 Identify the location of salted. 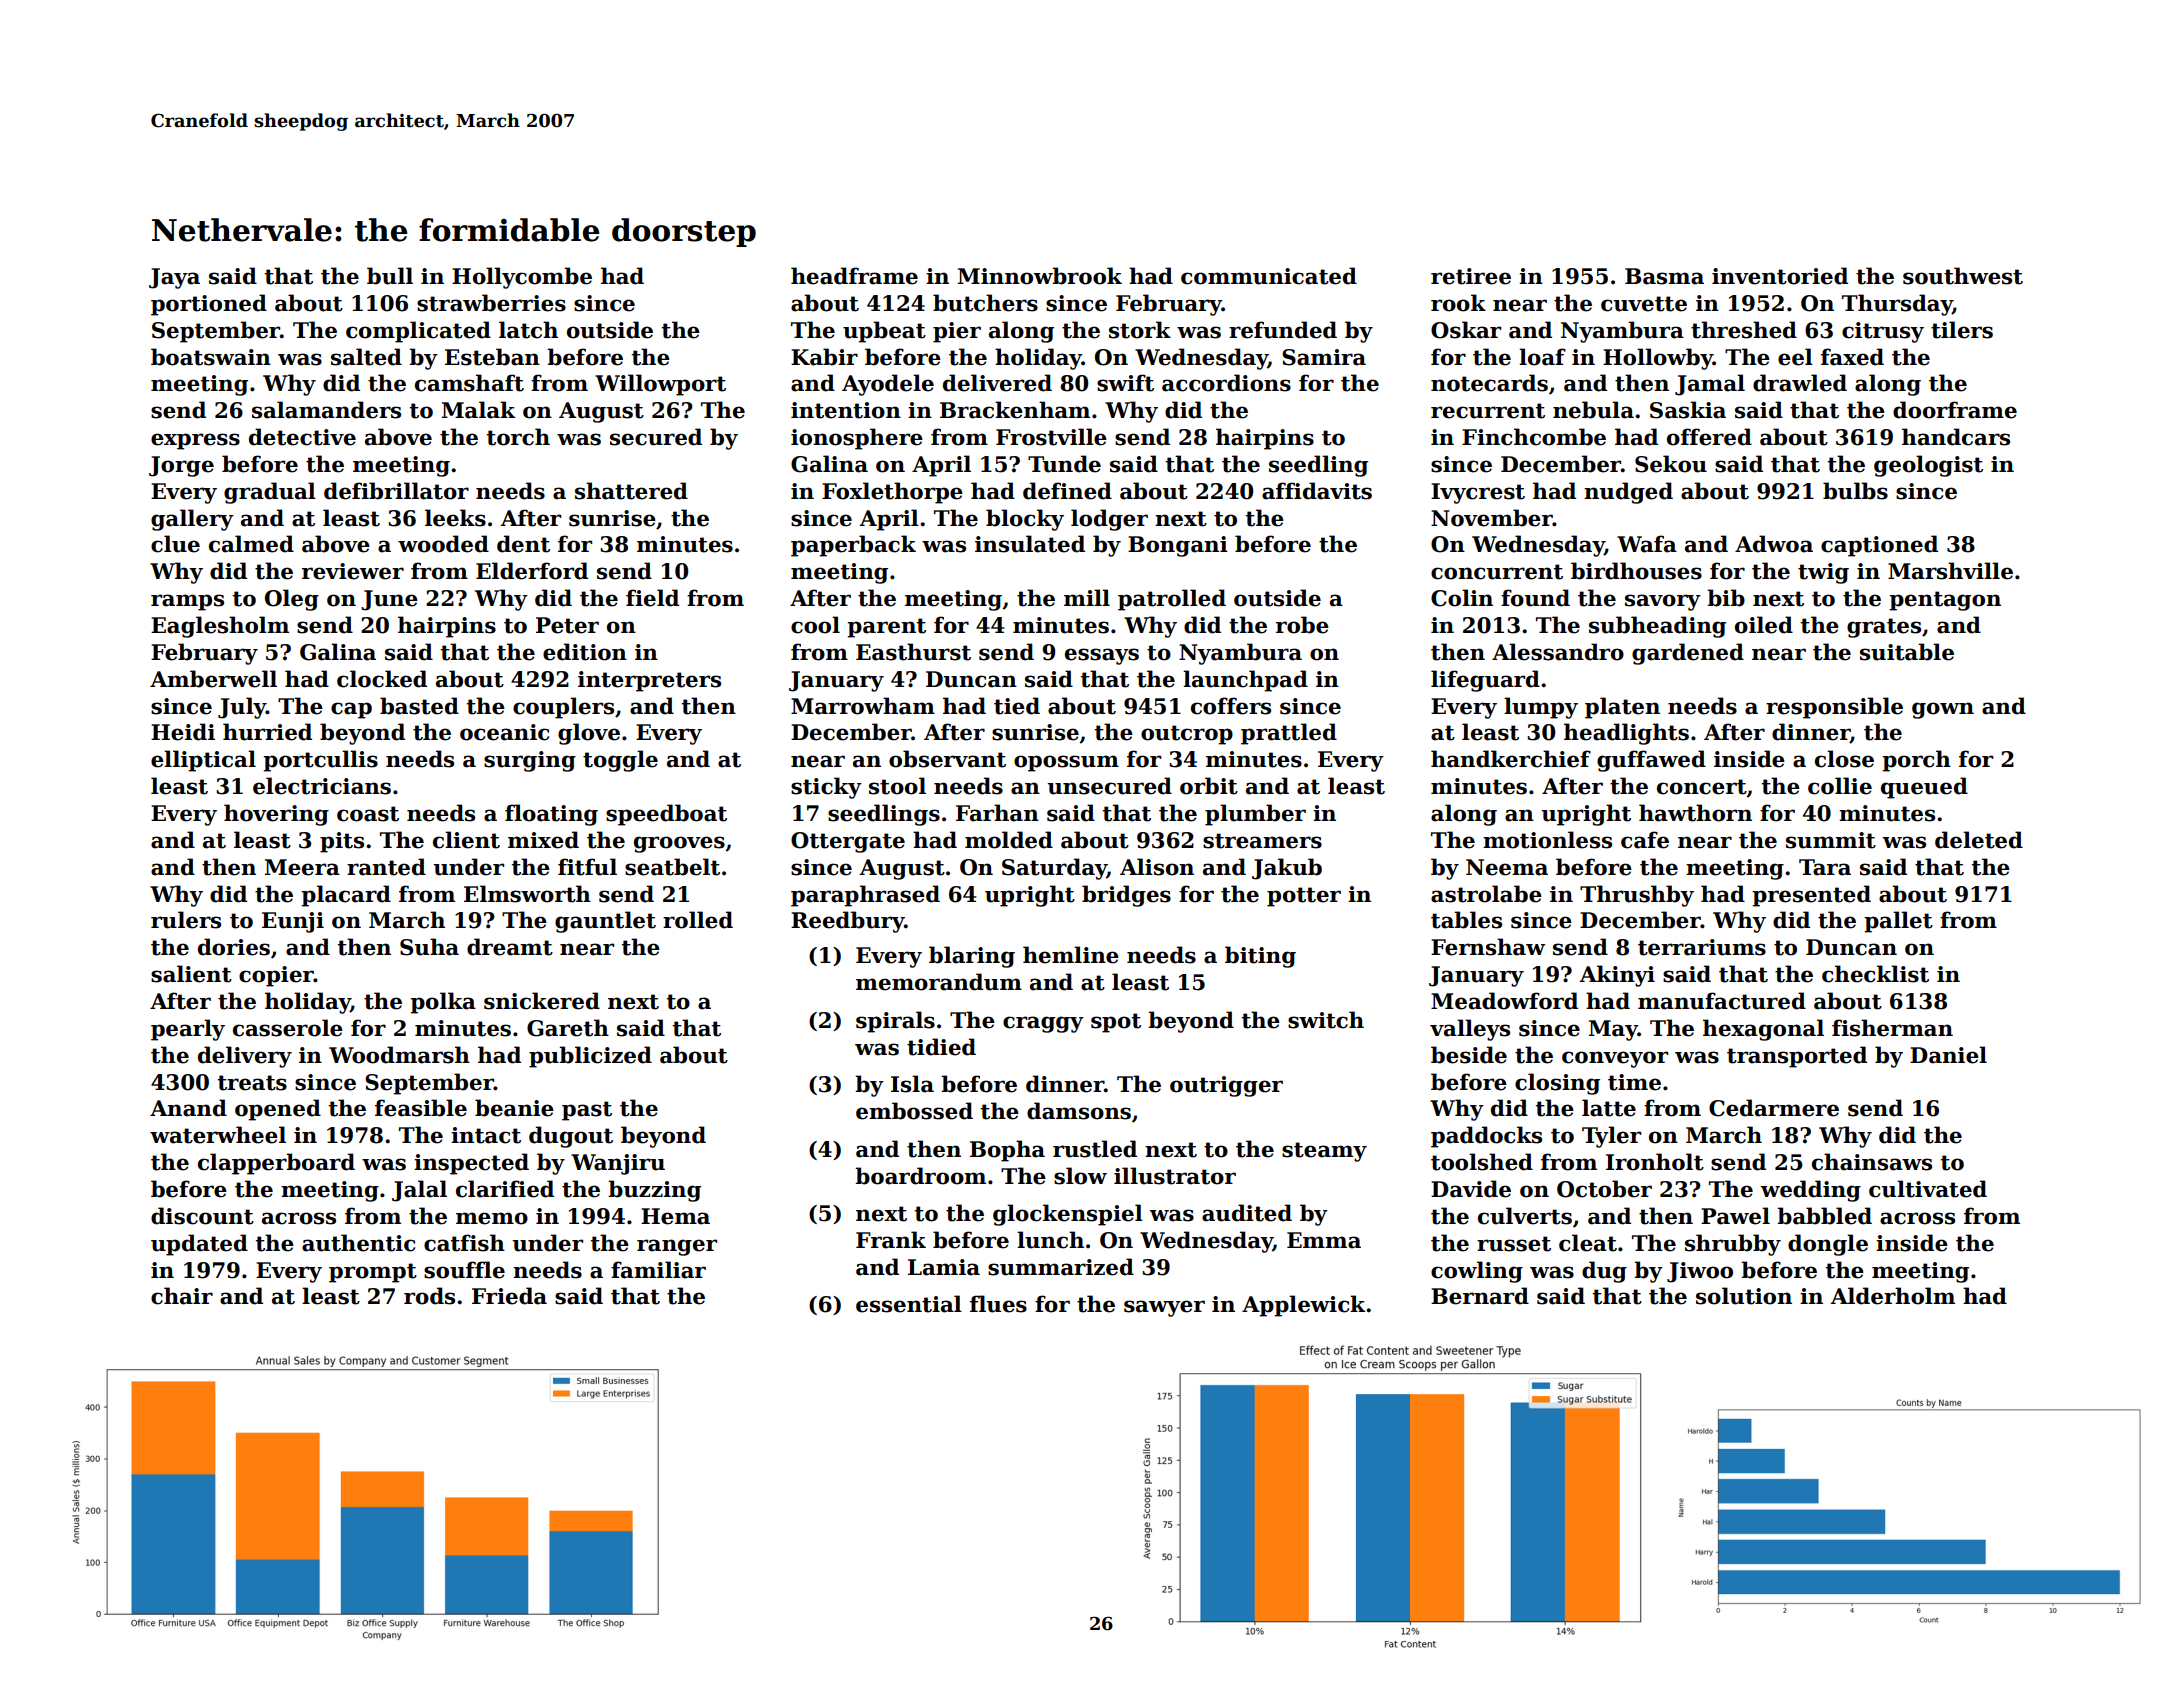
(366, 357).
